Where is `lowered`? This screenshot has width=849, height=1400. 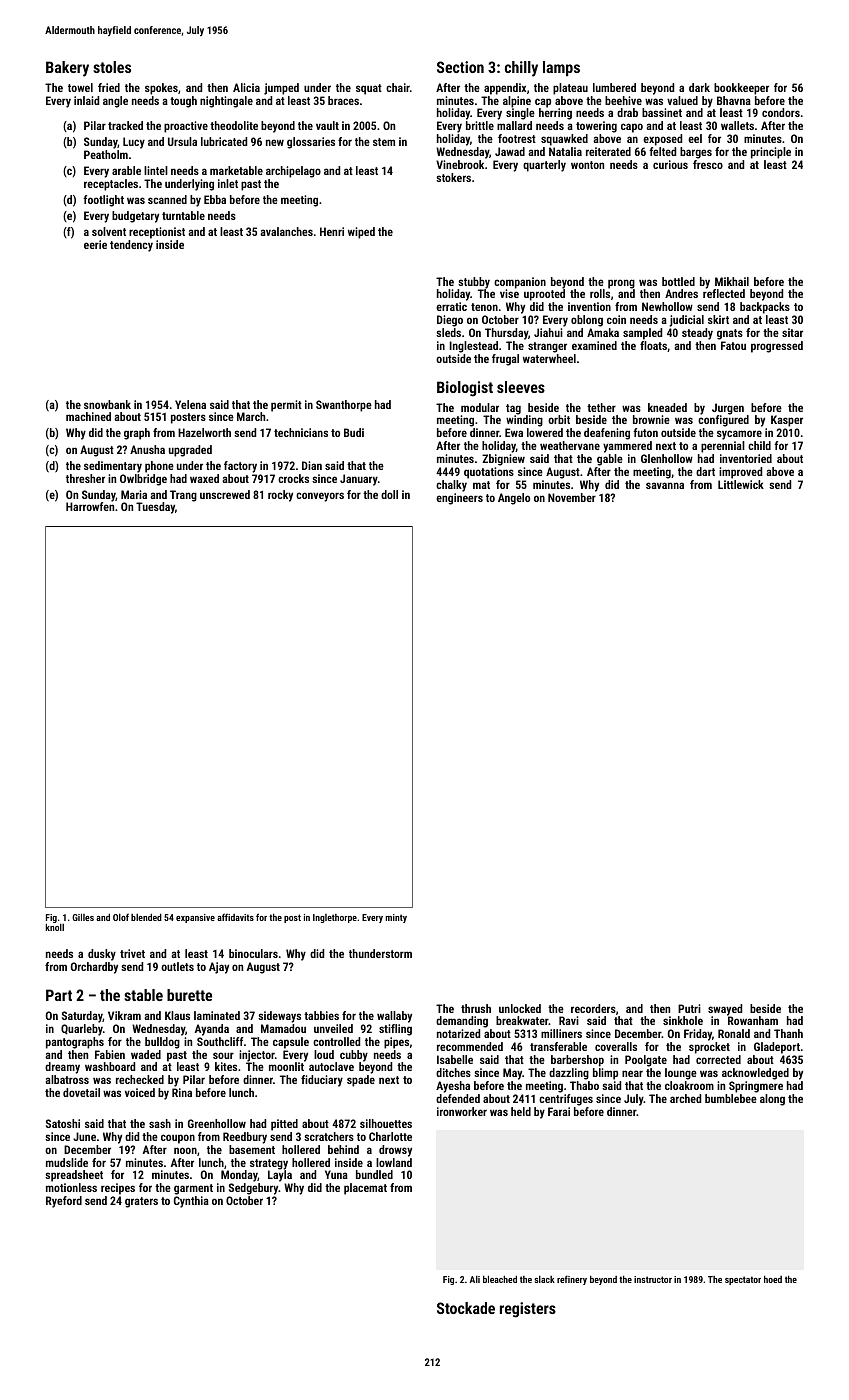 lowered is located at coordinates (545, 432).
